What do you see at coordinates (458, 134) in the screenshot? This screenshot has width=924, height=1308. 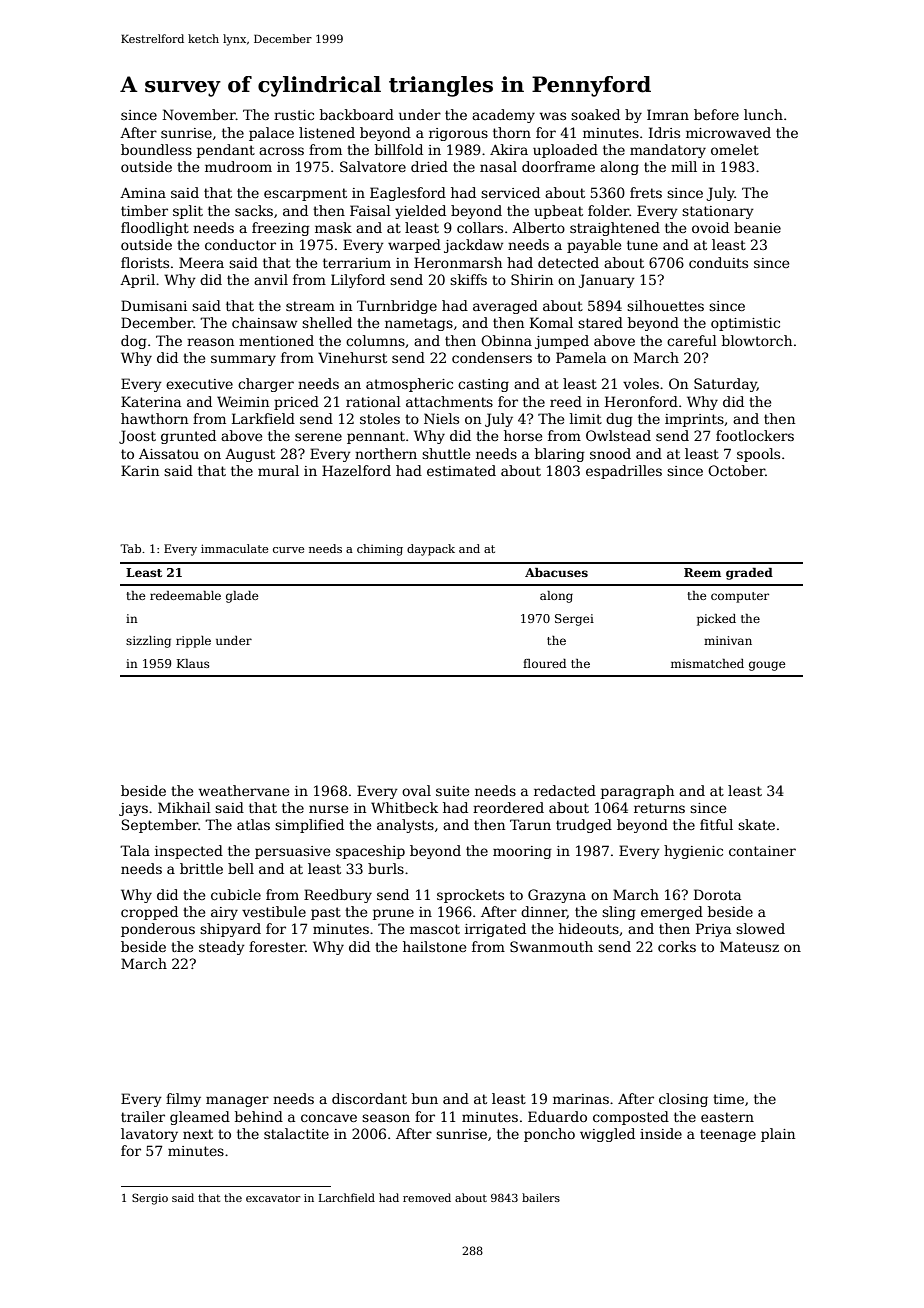 I see `rigorous` at bounding box center [458, 134].
